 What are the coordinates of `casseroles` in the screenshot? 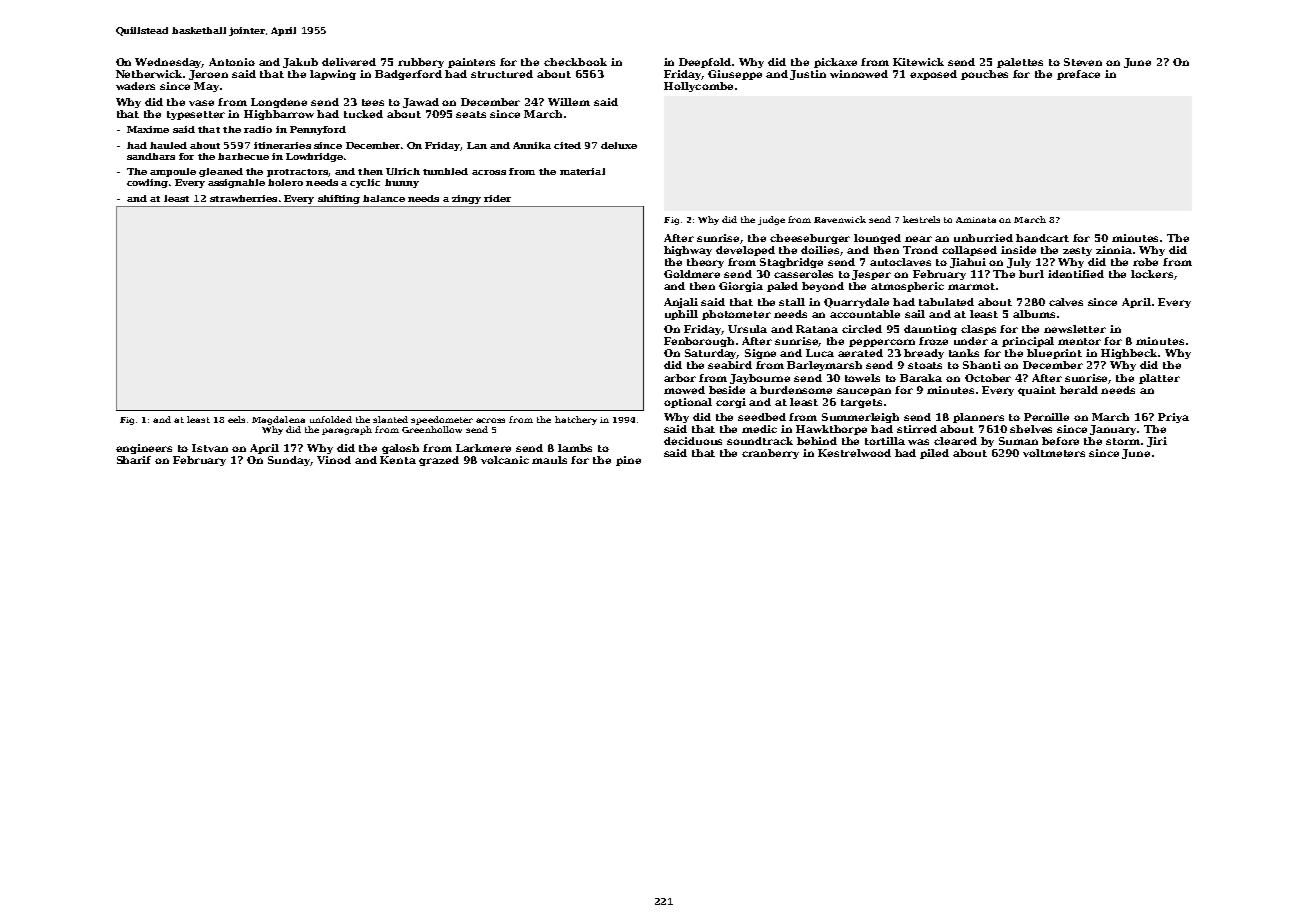 It's located at (803, 274).
